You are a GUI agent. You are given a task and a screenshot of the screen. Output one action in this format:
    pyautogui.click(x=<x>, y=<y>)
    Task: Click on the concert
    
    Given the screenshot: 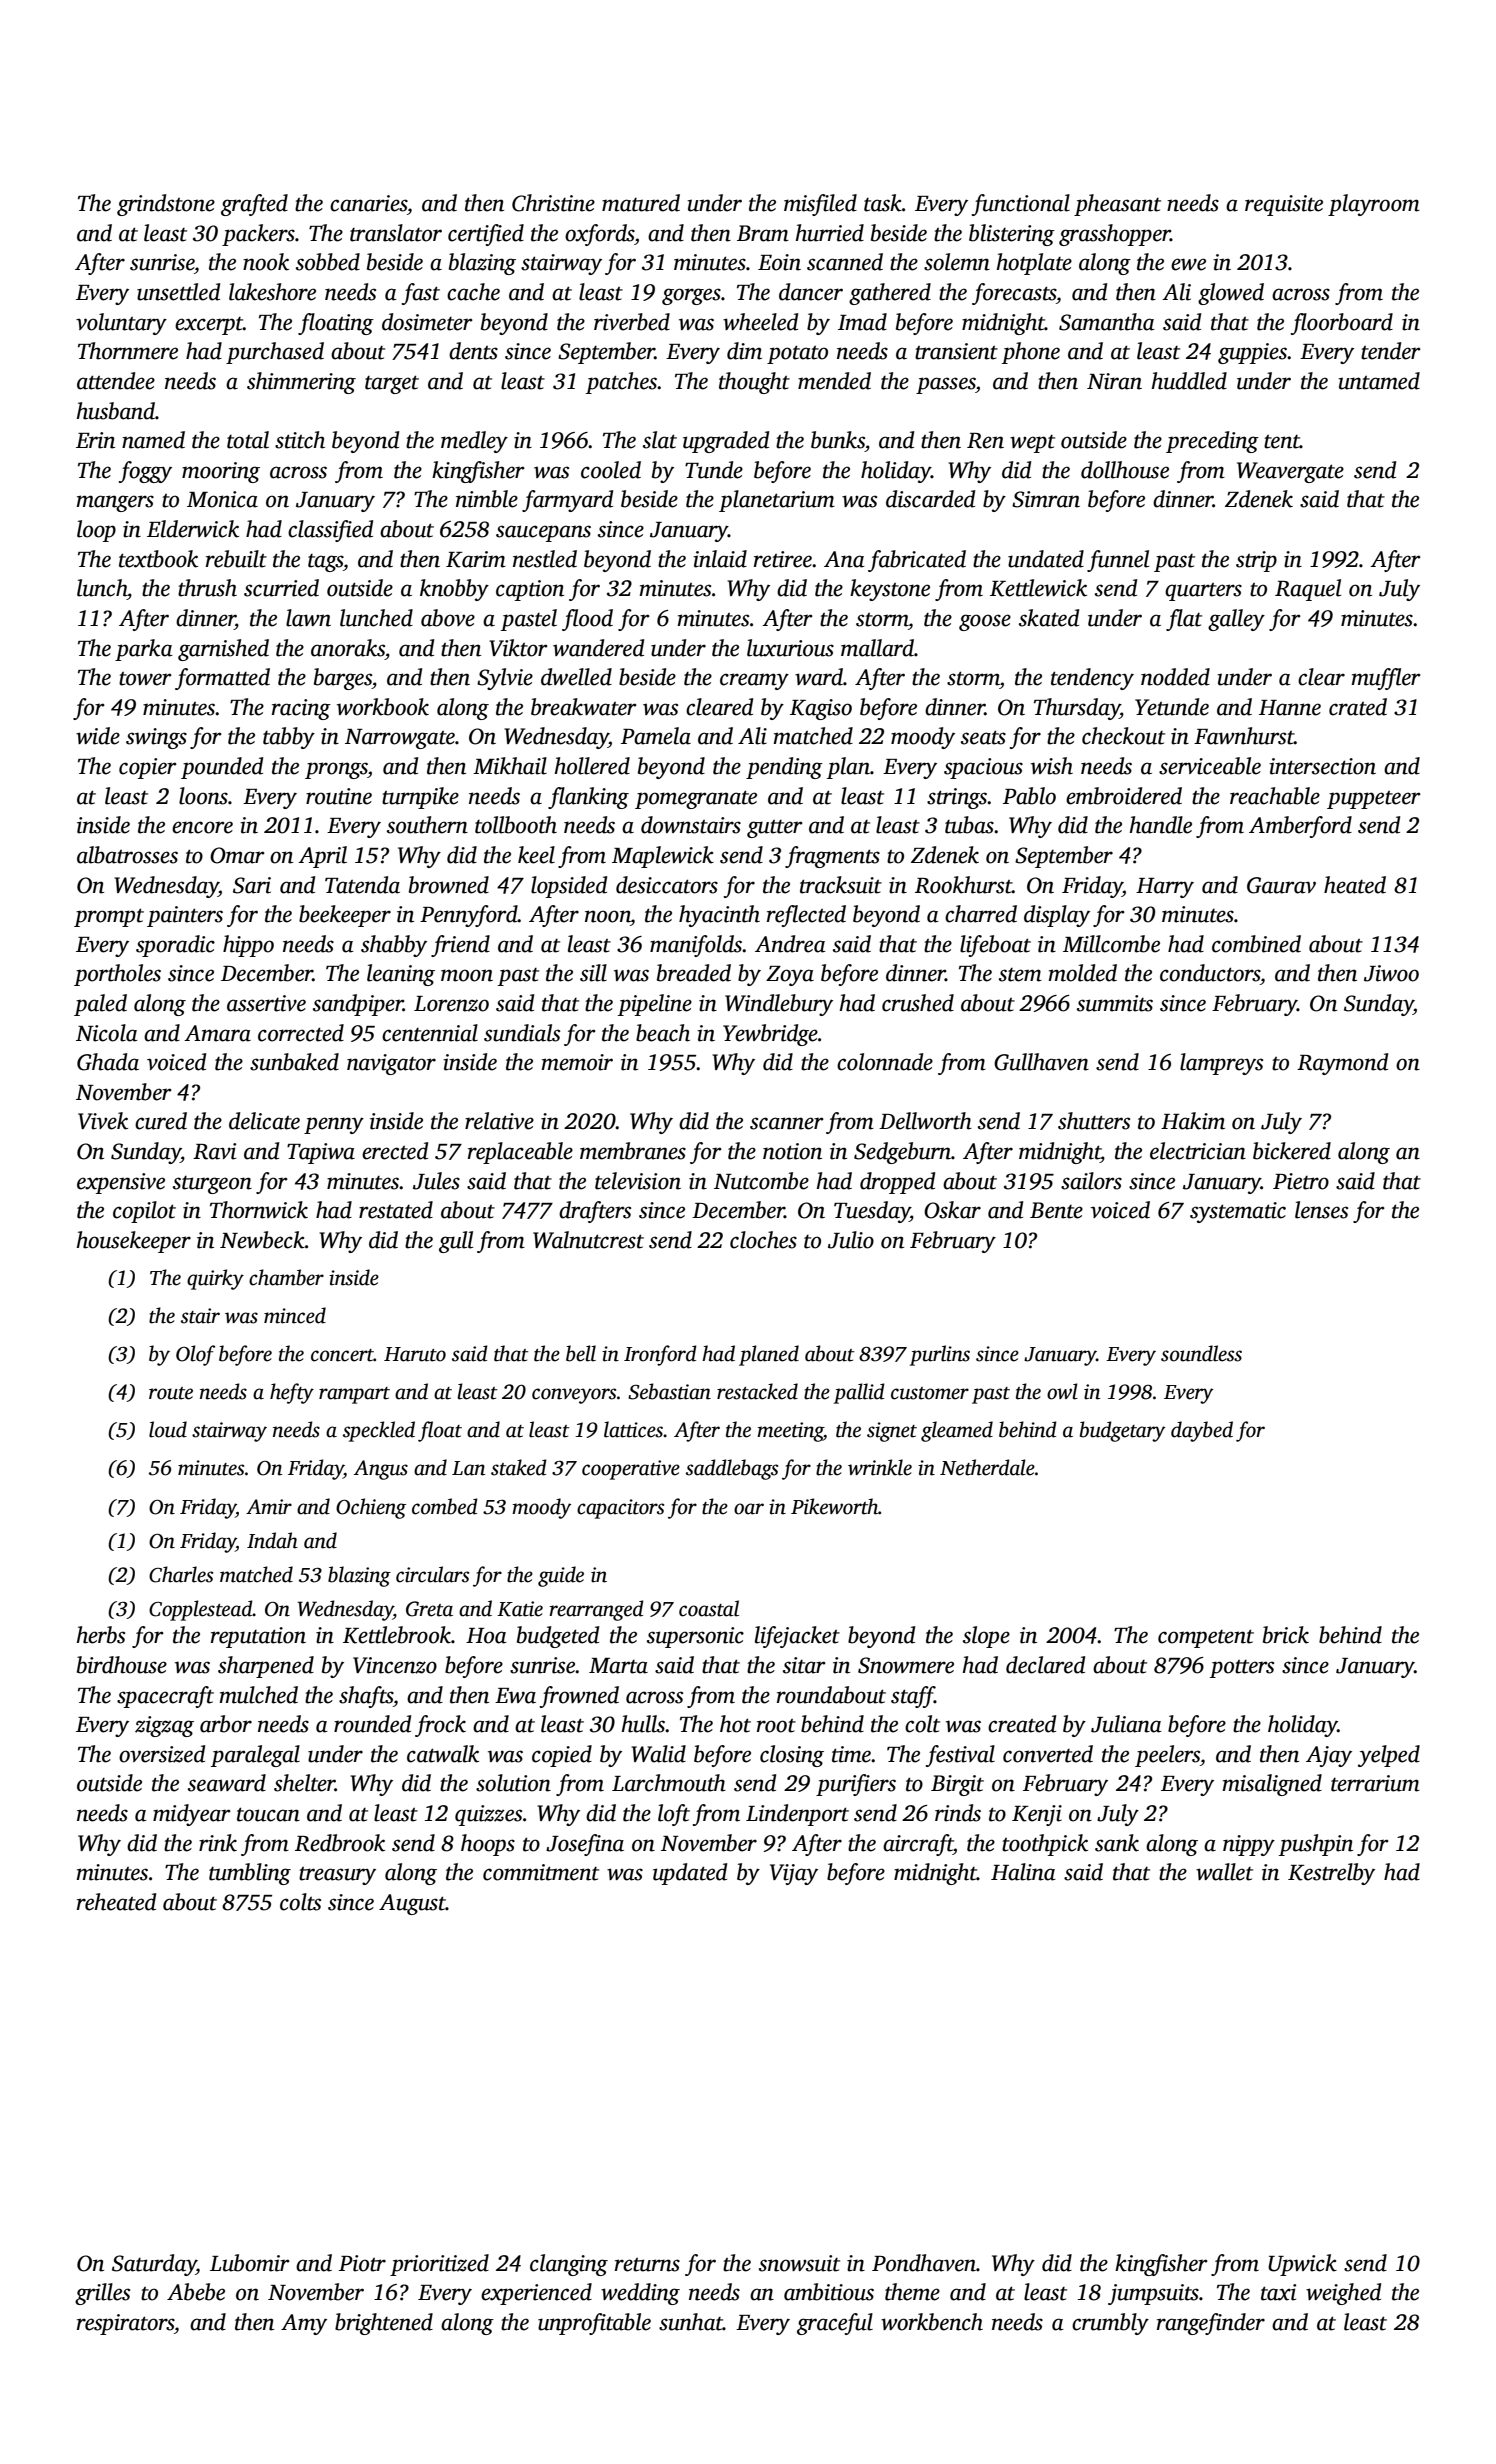 What is the action you would take?
    pyautogui.click(x=342, y=1355)
